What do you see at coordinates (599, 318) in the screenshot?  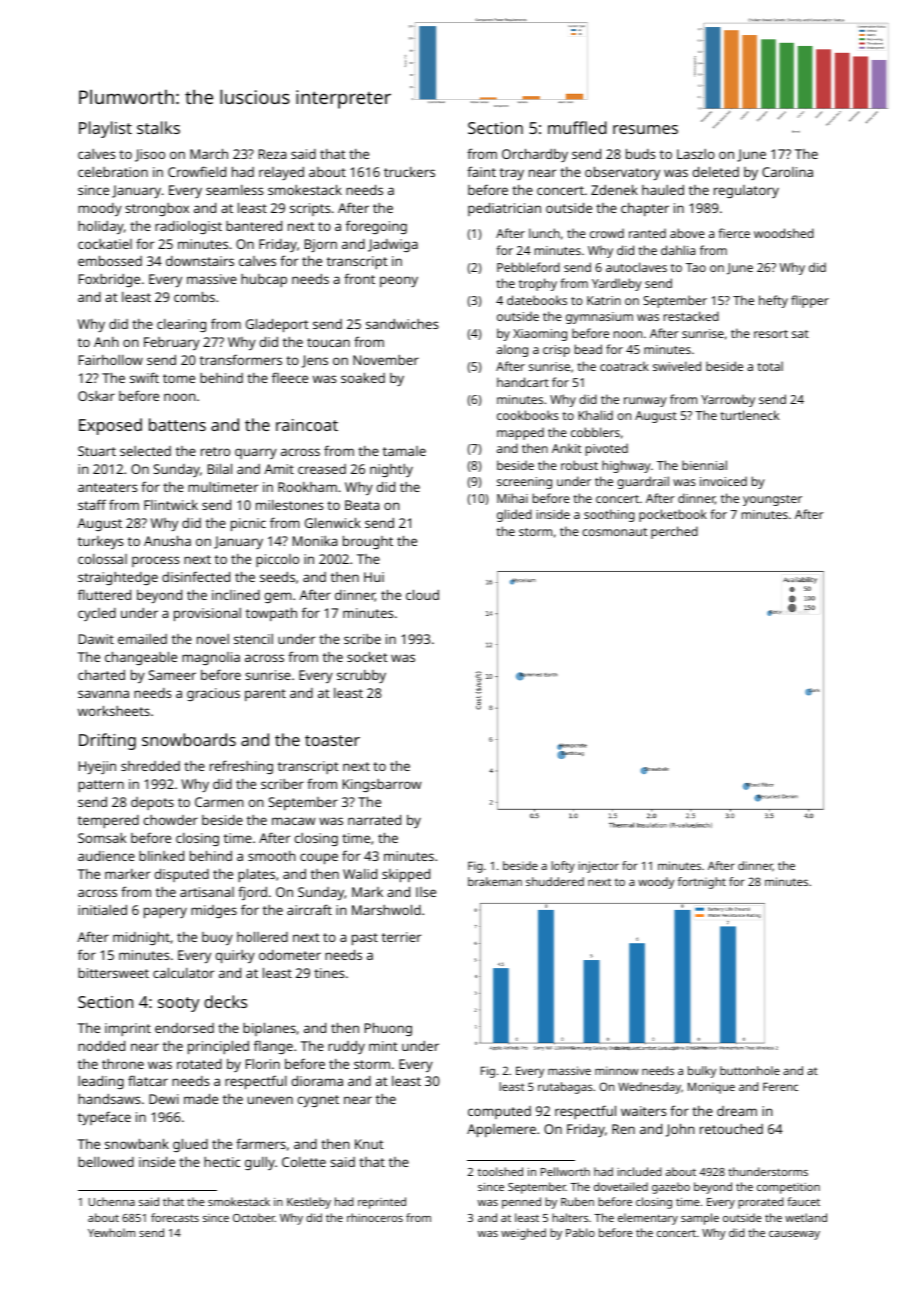 I see `gymnasium` at bounding box center [599, 318].
